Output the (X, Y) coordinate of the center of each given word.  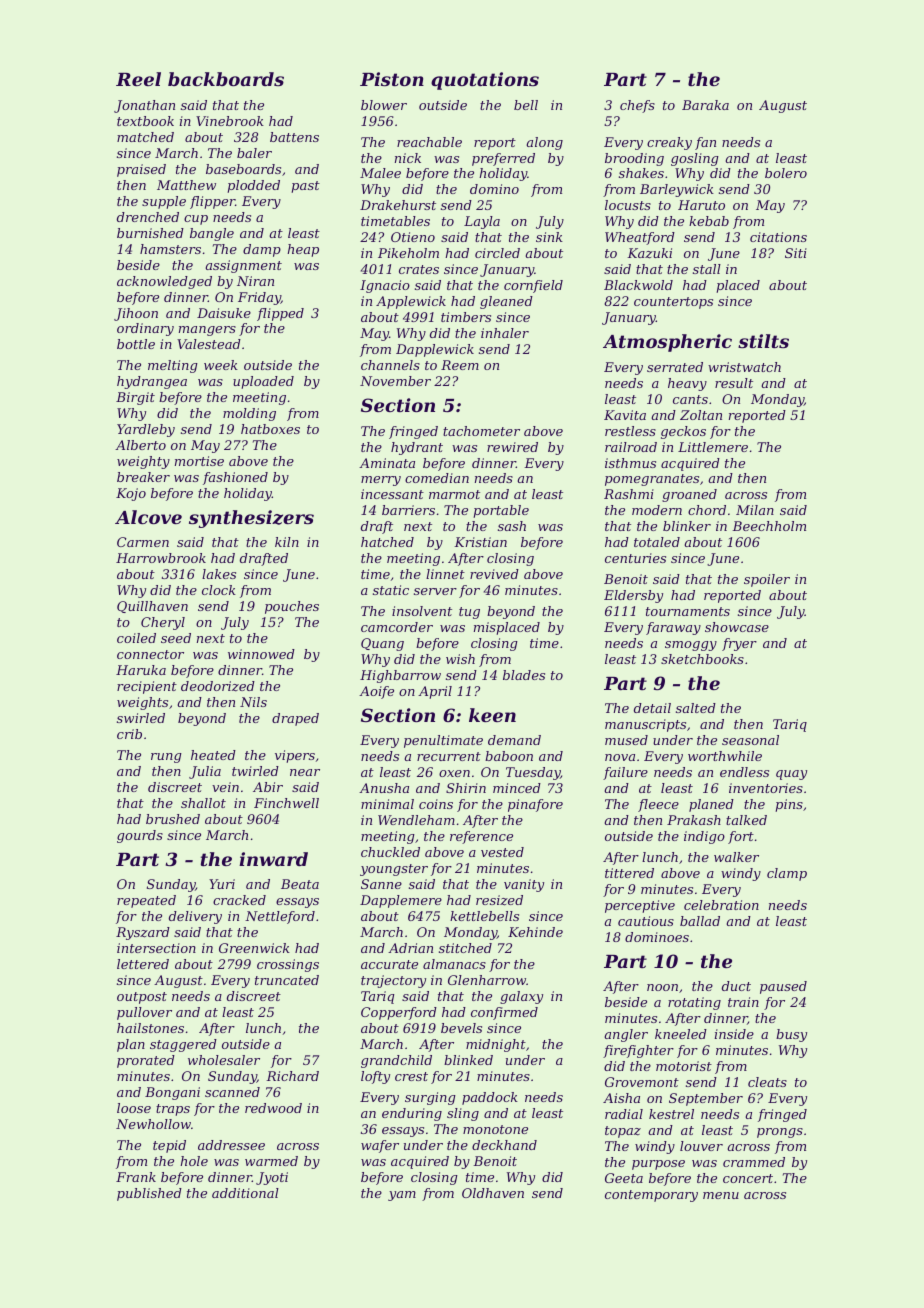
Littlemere (713, 447)
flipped (280, 314)
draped (295, 719)
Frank (136, 1177)
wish (460, 659)
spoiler (767, 580)
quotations (485, 81)
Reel (138, 79)
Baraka (705, 105)
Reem (460, 365)
